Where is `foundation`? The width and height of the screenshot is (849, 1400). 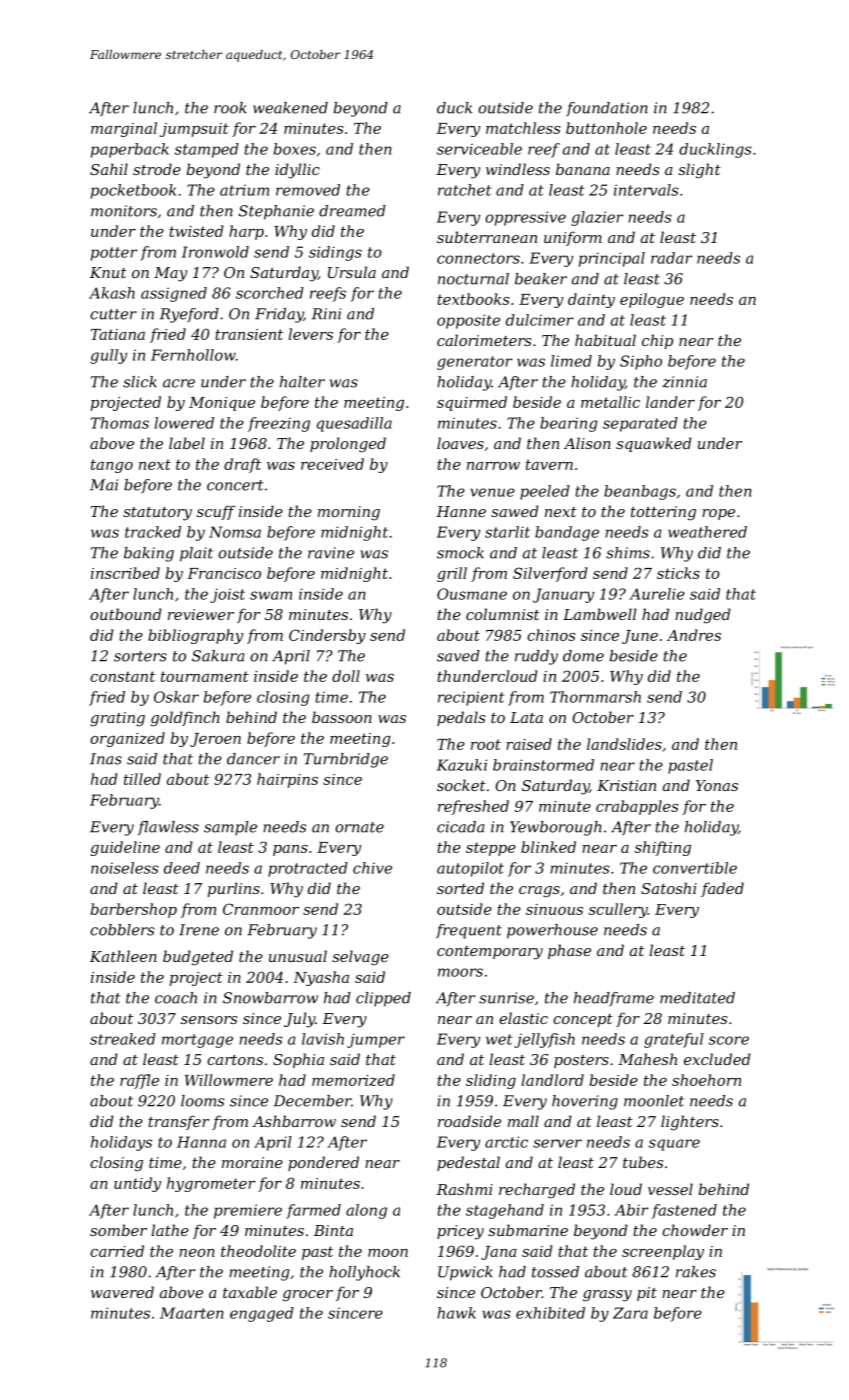
foundation is located at coordinates (607, 109).
